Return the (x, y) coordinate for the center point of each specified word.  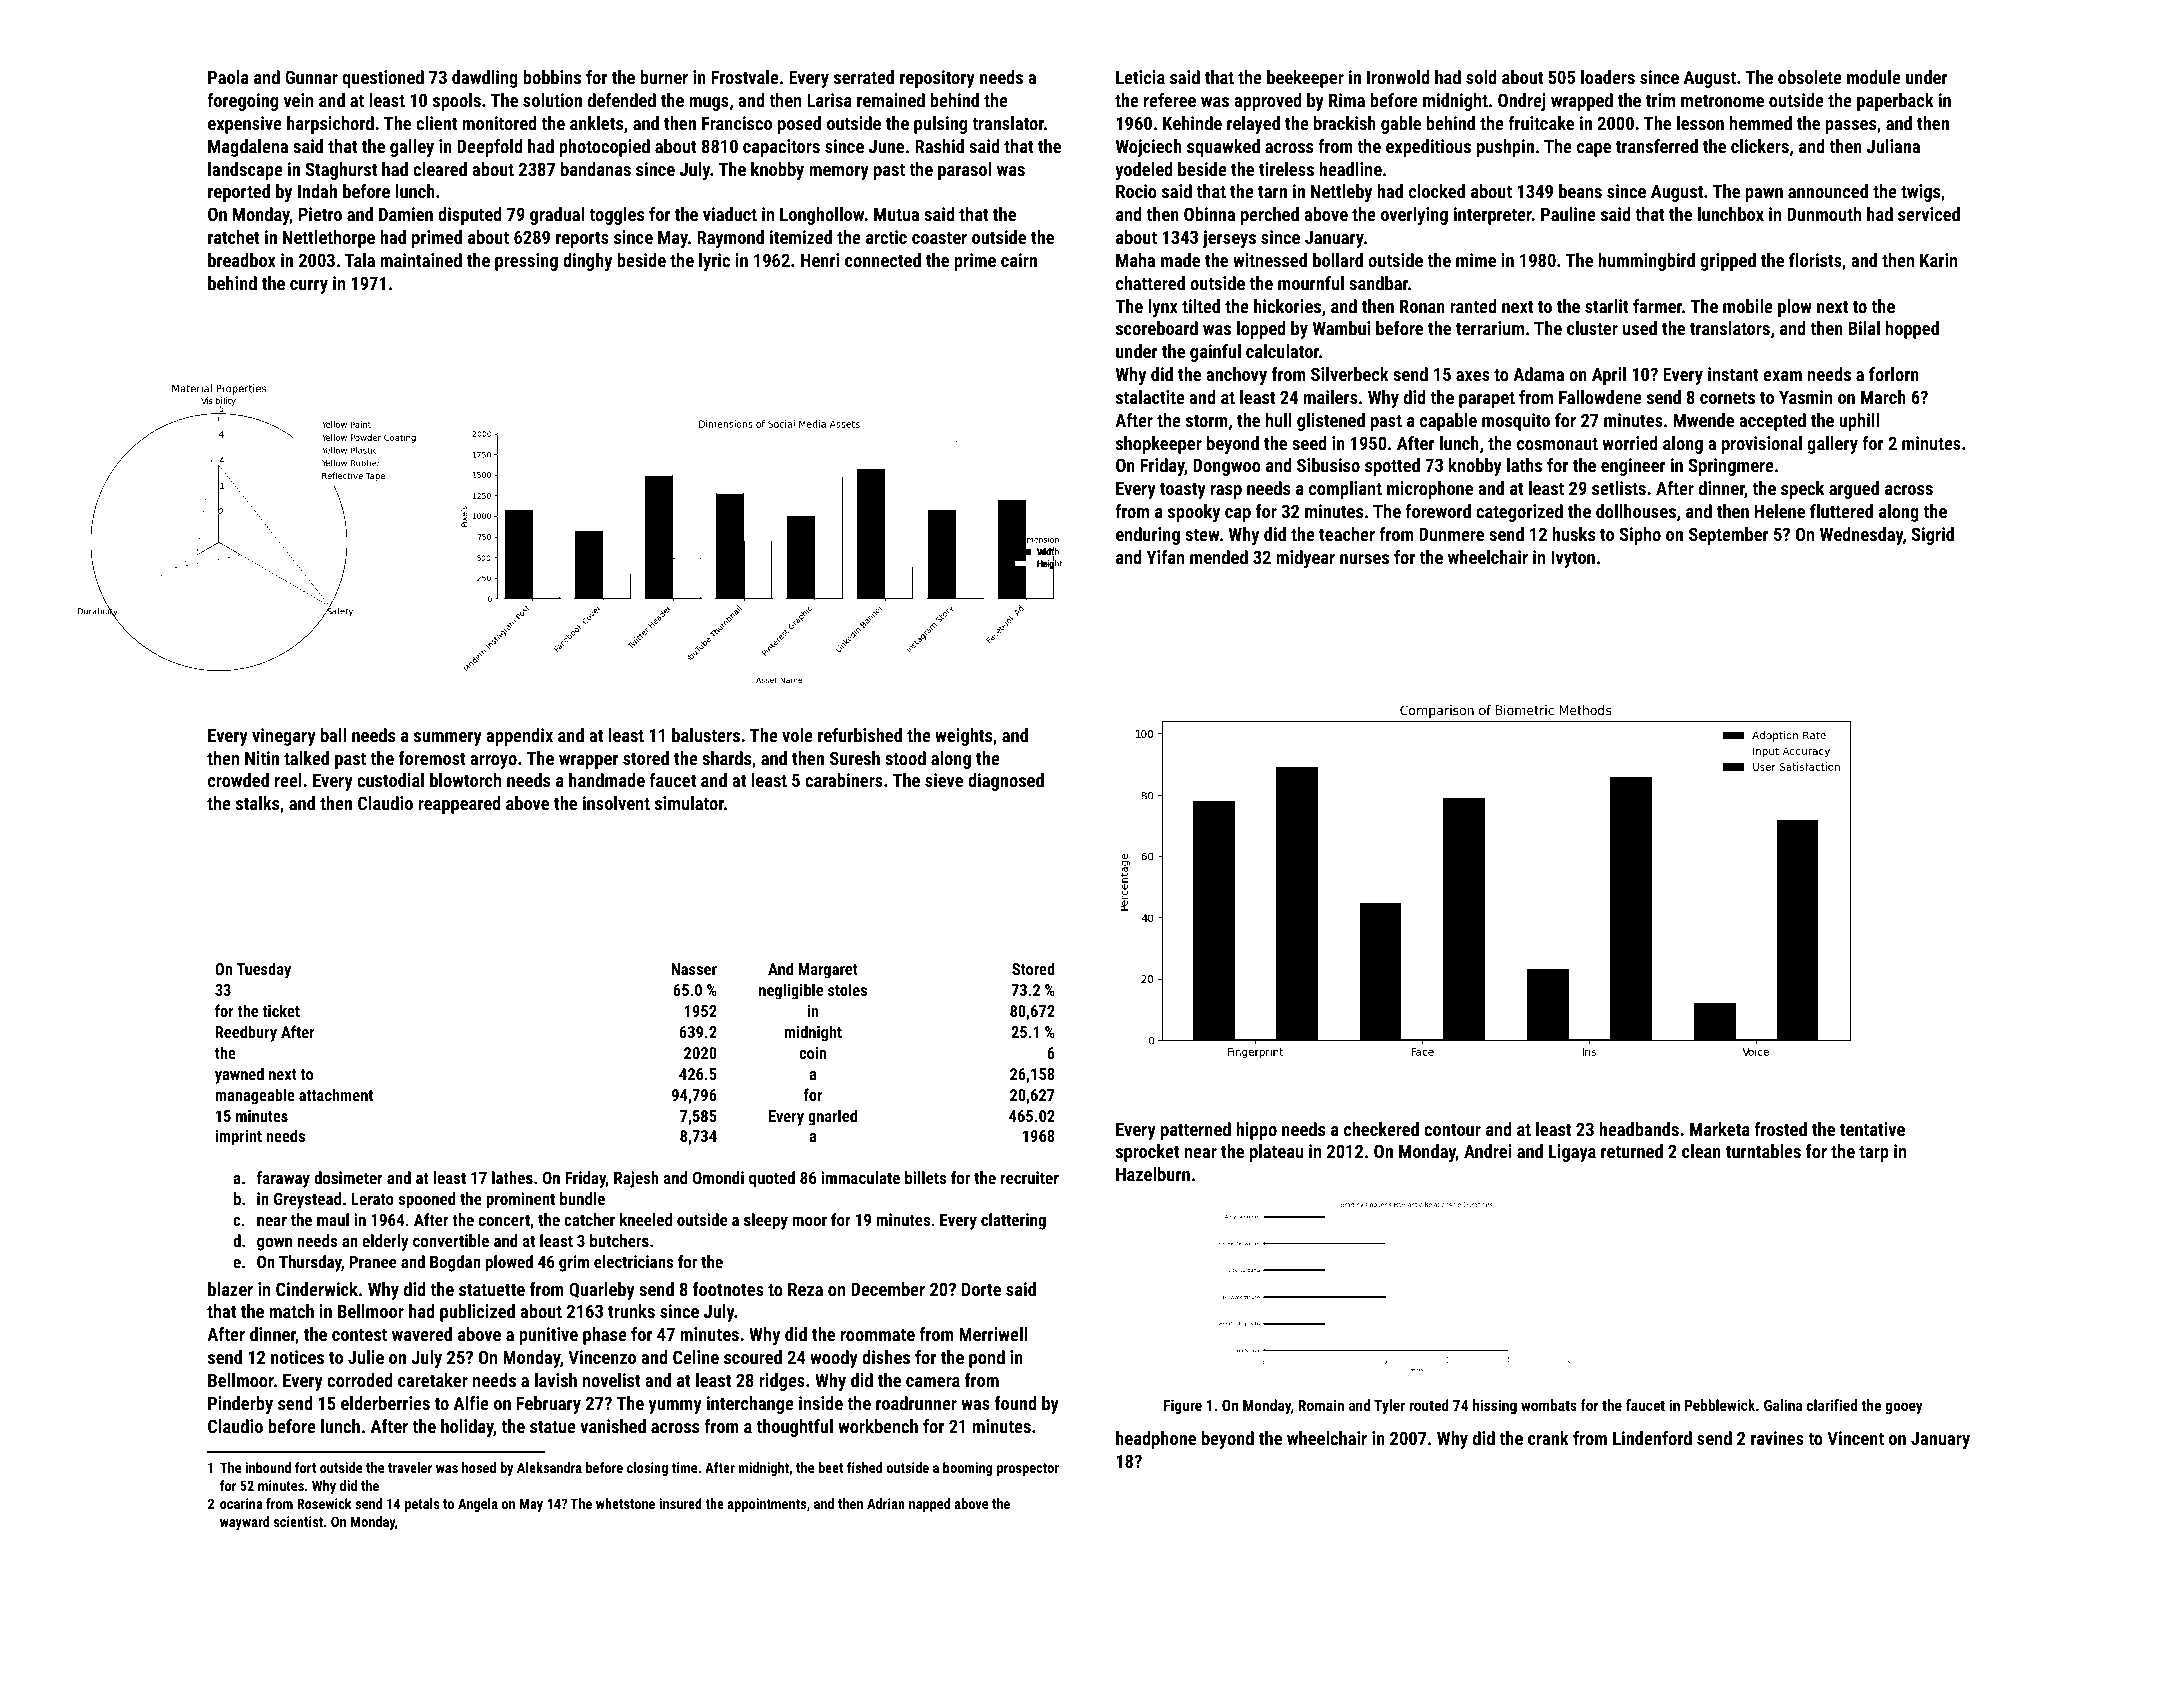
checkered (1381, 1129)
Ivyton (1573, 559)
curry (309, 287)
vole (797, 735)
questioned (383, 79)
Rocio (1136, 191)
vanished (613, 1426)
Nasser (694, 969)
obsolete (1810, 77)
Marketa (1720, 1129)
